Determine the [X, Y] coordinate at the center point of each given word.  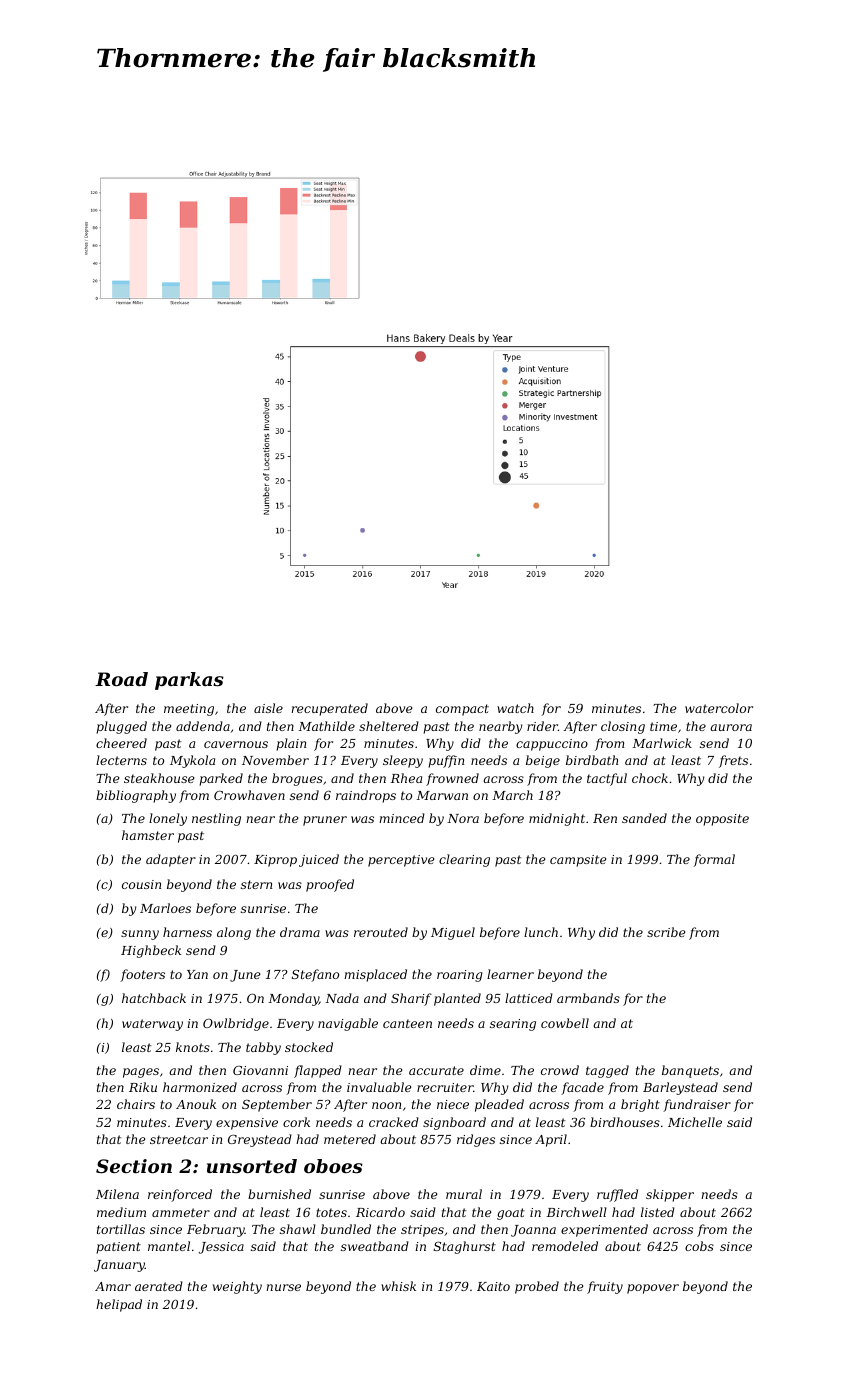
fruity [605, 1287]
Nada [342, 998]
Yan [197, 974]
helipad [119, 1305]
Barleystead [680, 1088]
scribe [666, 932]
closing [623, 727]
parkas [189, 681]
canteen [407, 1023]
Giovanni [260, 1070]
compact [462, 710]
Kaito [493, 1286]
